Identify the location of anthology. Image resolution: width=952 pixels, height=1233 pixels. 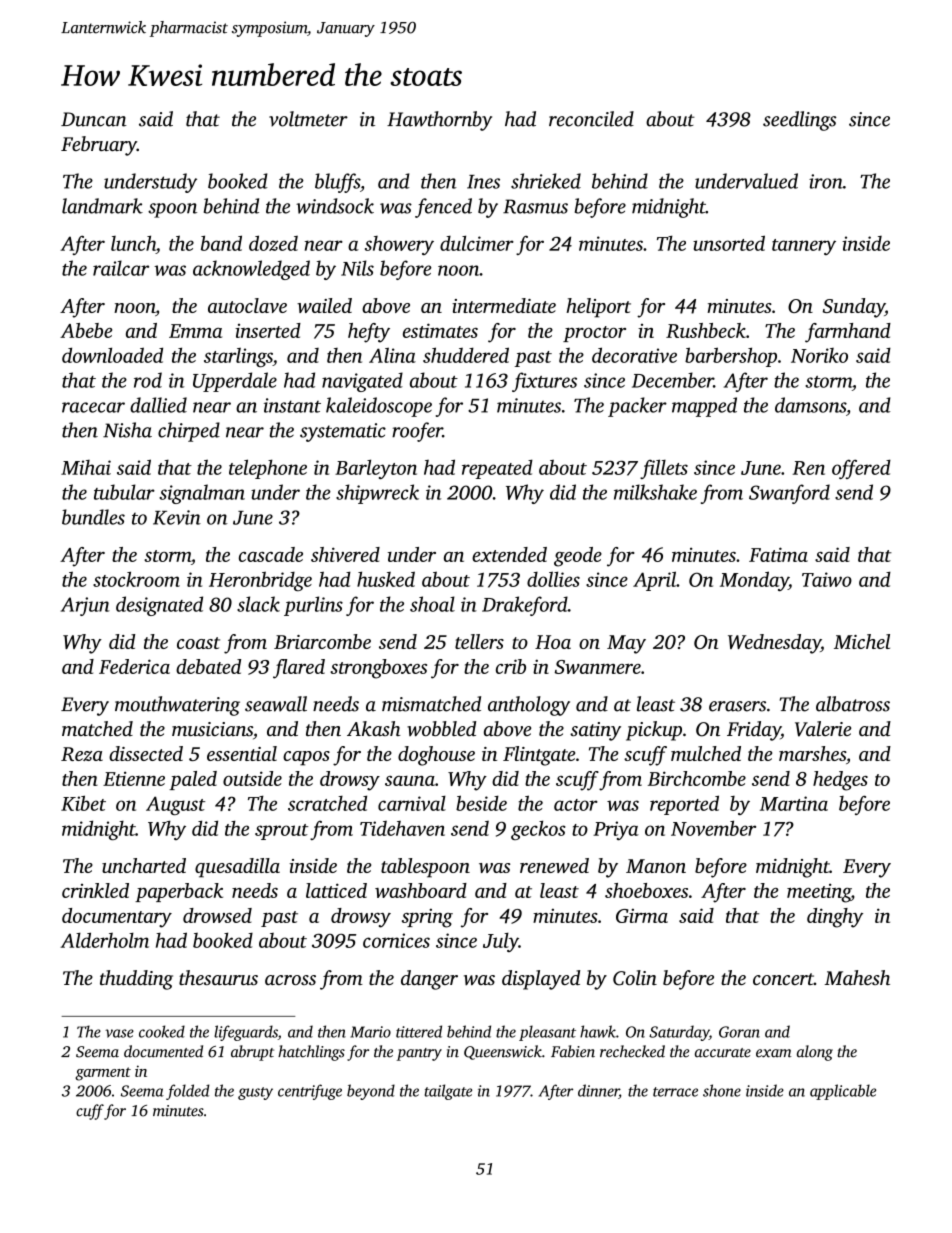
(529, 706).
